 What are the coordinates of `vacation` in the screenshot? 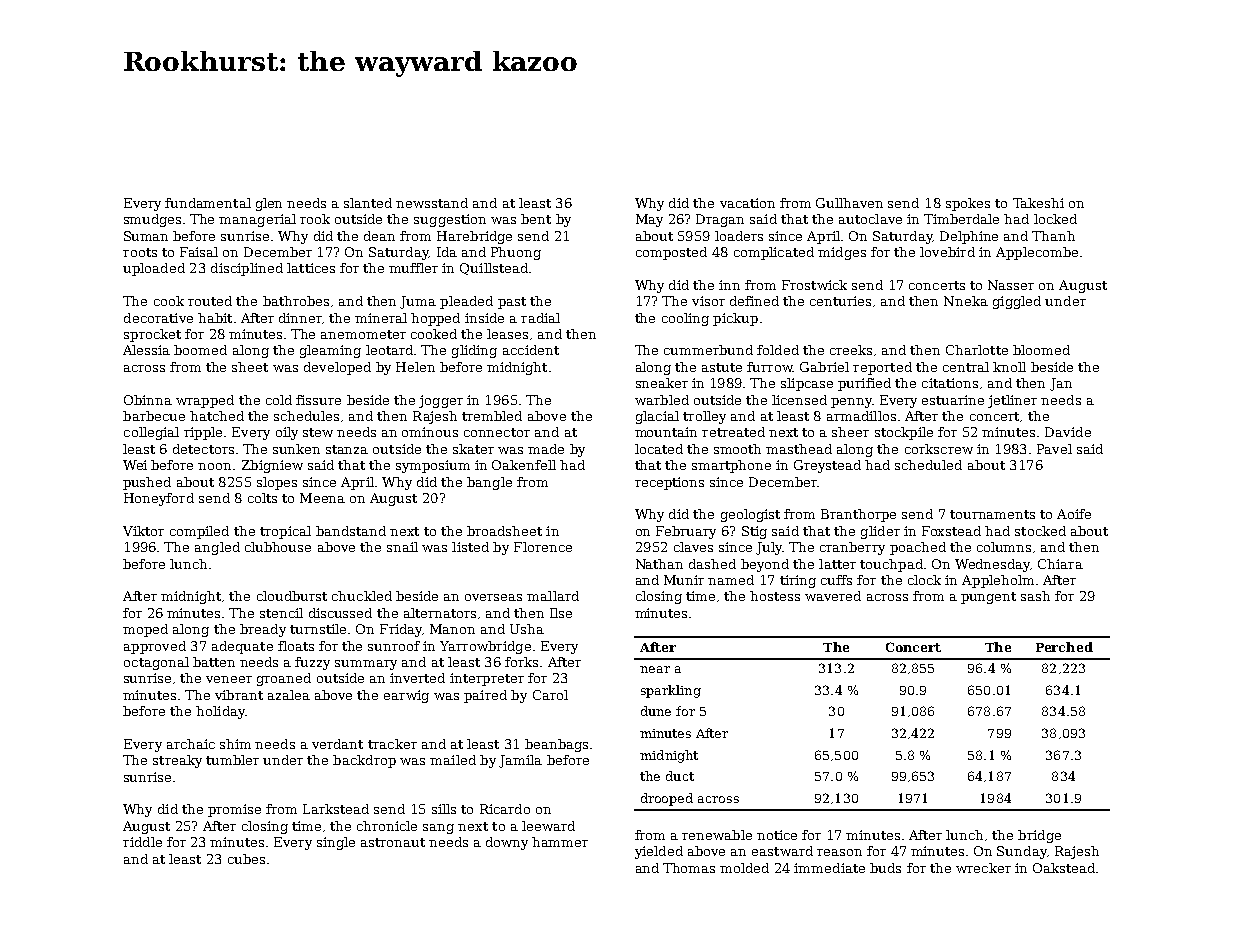 It's located at (747, 203).
